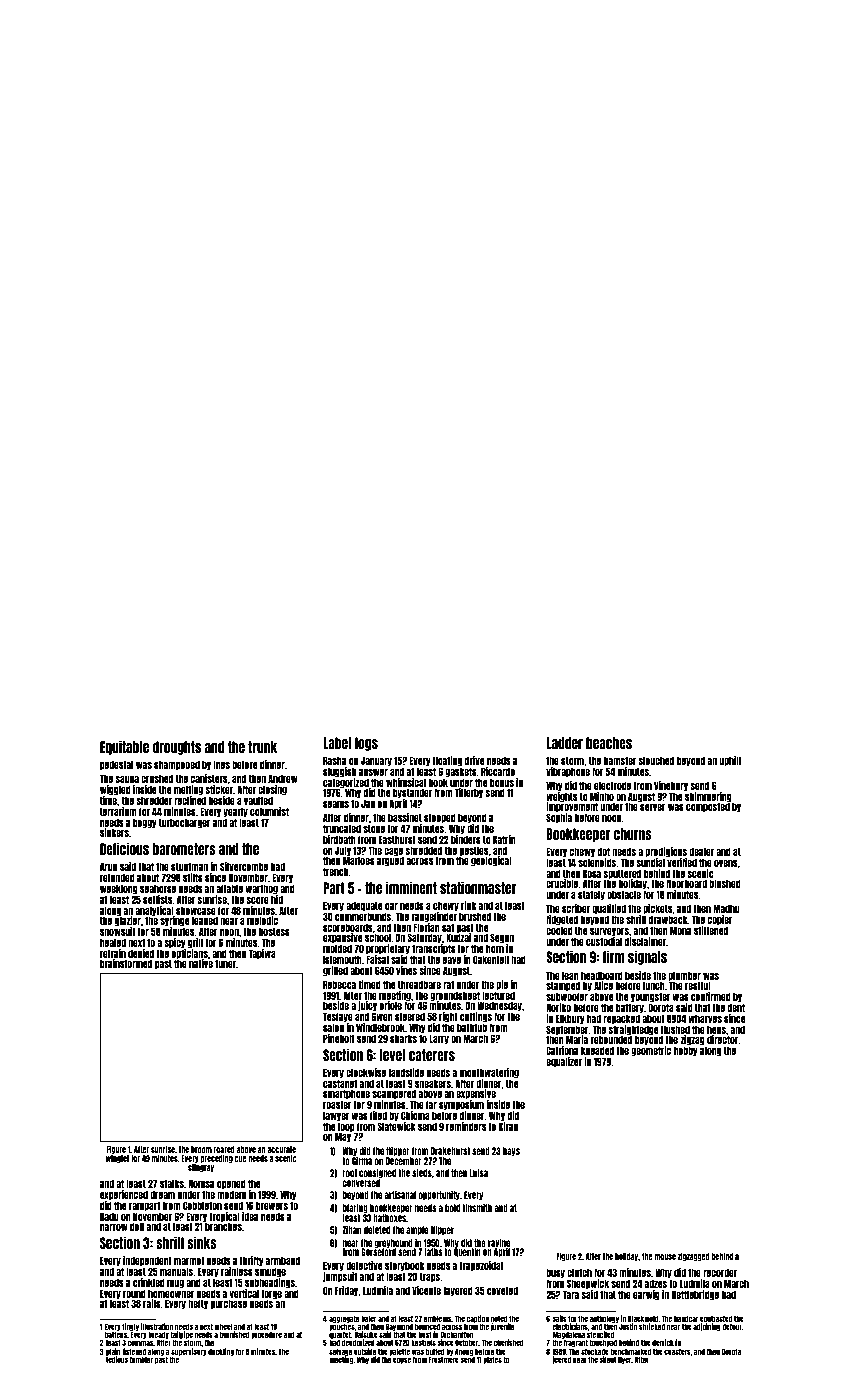  Describe the element at coordinates (366, 744) in the page. I see `logs` at that location.
